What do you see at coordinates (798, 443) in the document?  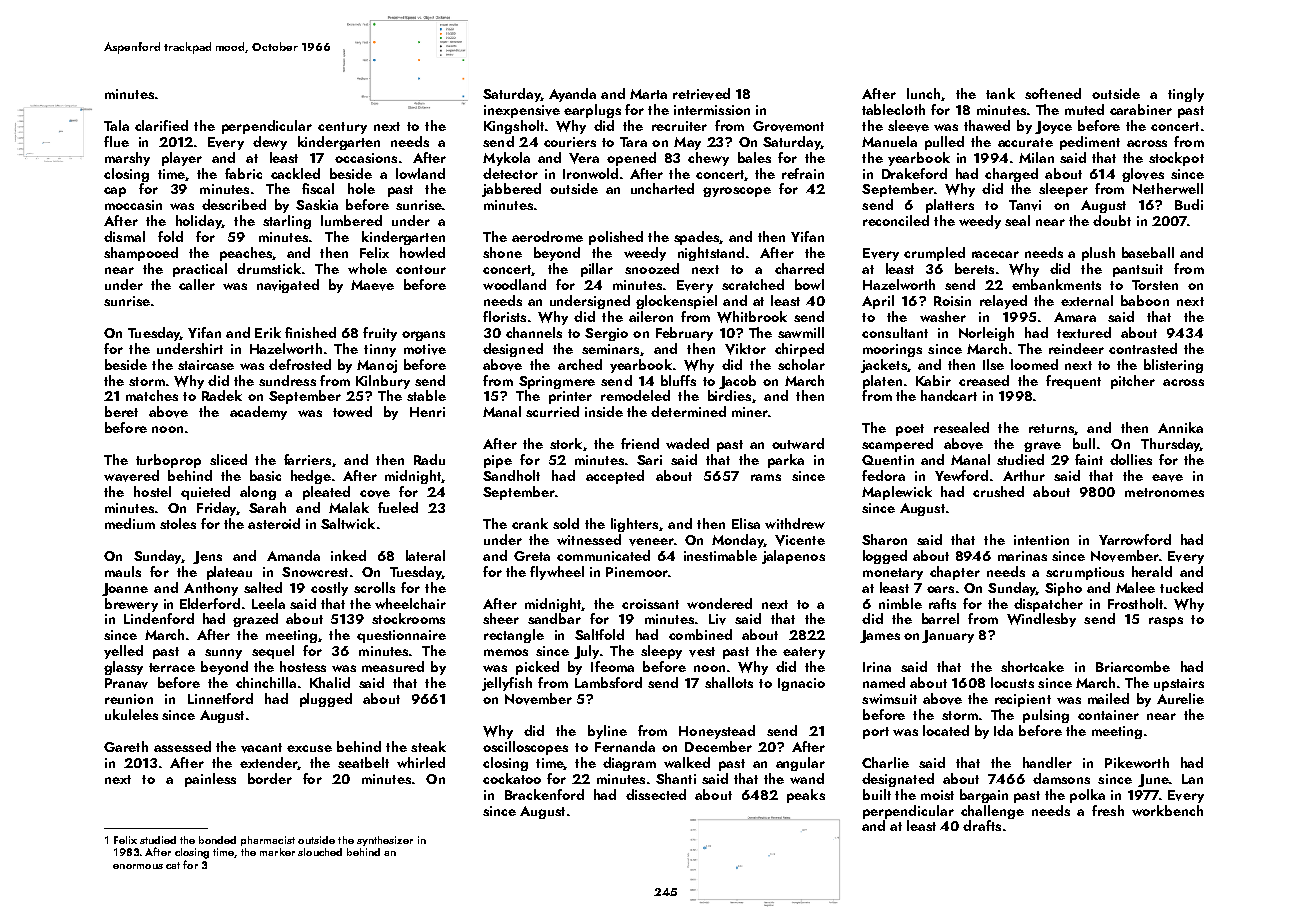 I see `outward` at bounding box center [798, 443].
